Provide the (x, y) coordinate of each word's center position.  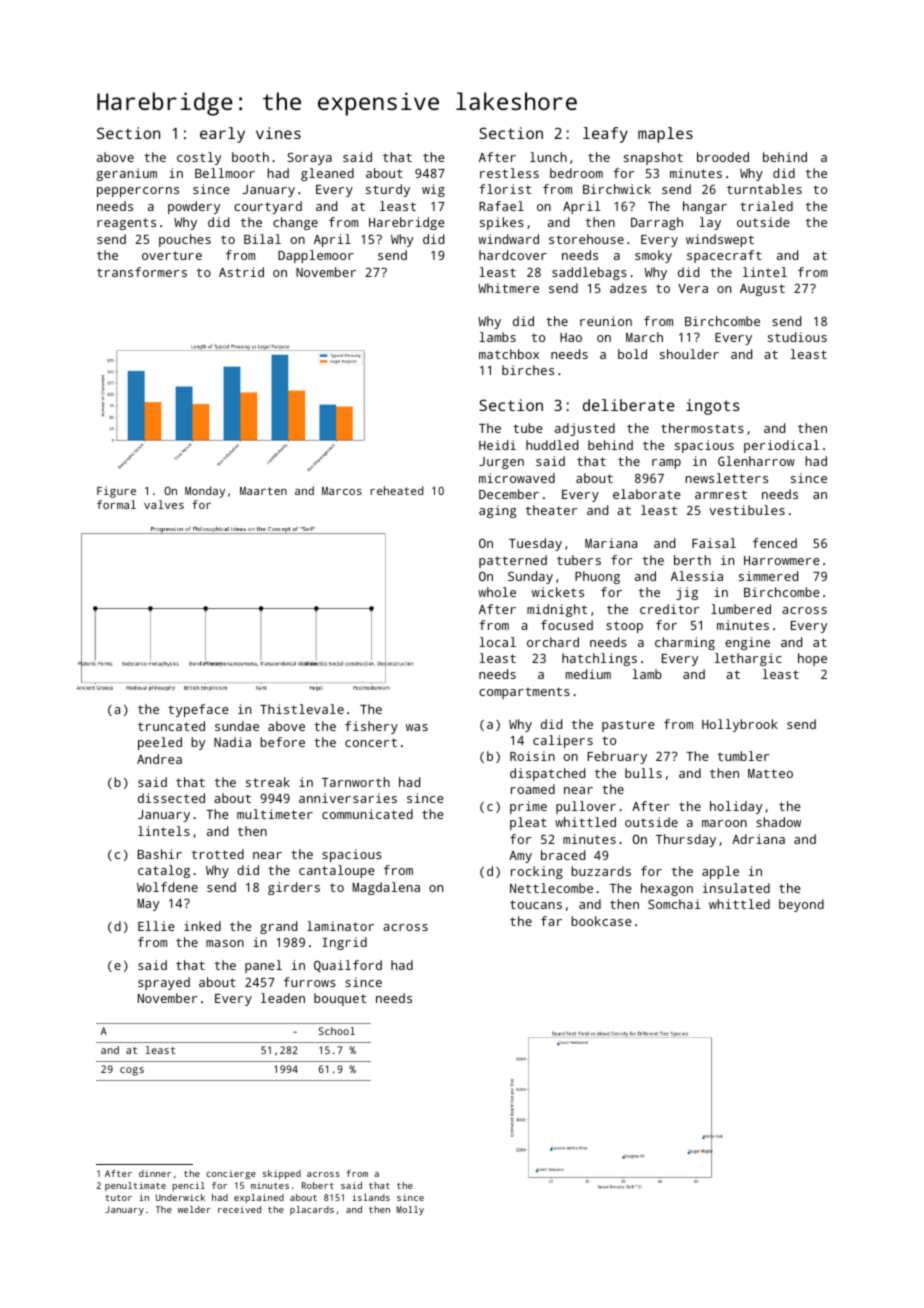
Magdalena (386, 888)
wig (433, 190)
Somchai (674, 904)
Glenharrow (756, 461)
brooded (723, 157)
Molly (410, 1210)
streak (268, 782)
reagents (126, 224)
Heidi (497, 445)
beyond (801, 905)
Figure (116, 492)
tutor (118, 1198)
